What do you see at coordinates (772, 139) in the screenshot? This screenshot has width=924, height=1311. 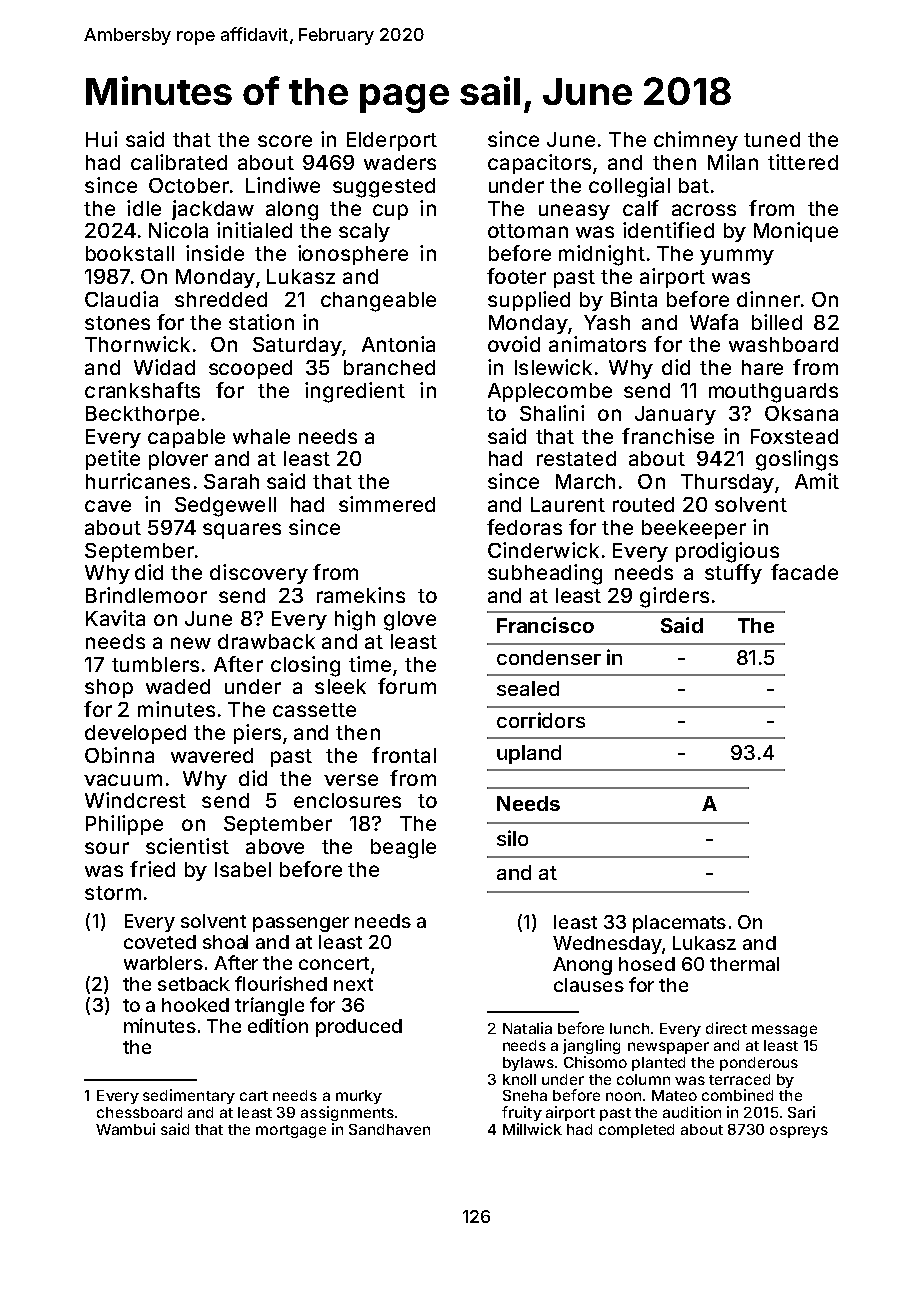 I see `tuned` at bounding box center [772, 139].
